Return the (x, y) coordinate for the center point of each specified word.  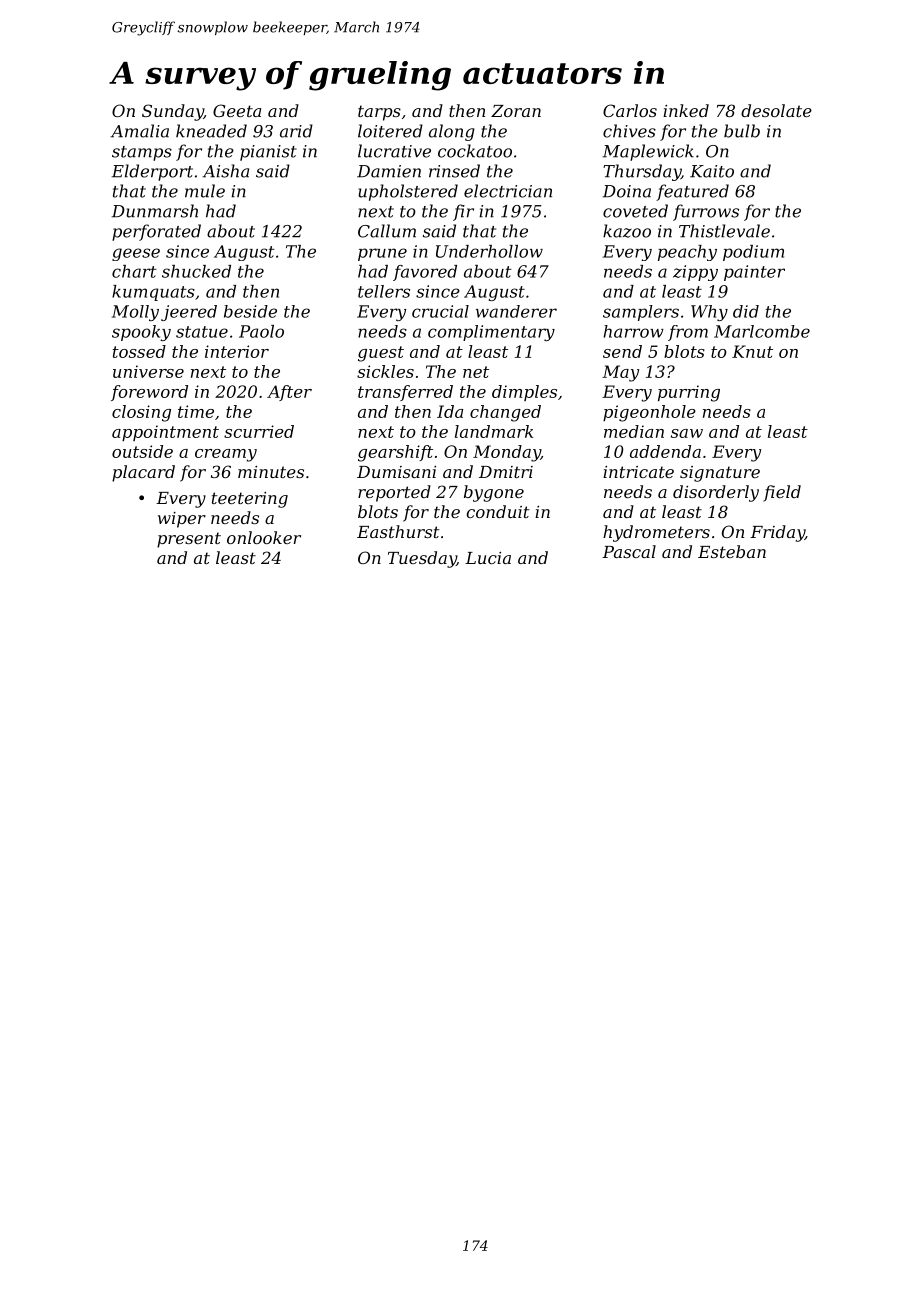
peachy (687, 253)
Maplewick (648, 152)
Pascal (629, 551)
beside (250, 311)
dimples (524, 393)
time (196, 411)
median (634, 431)
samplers (641, 313)
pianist (268, 153)
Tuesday (422, 559)
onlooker (264, 537)
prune (382, 254)
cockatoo (475, 151)
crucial (440, 311)
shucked (196, 271)
